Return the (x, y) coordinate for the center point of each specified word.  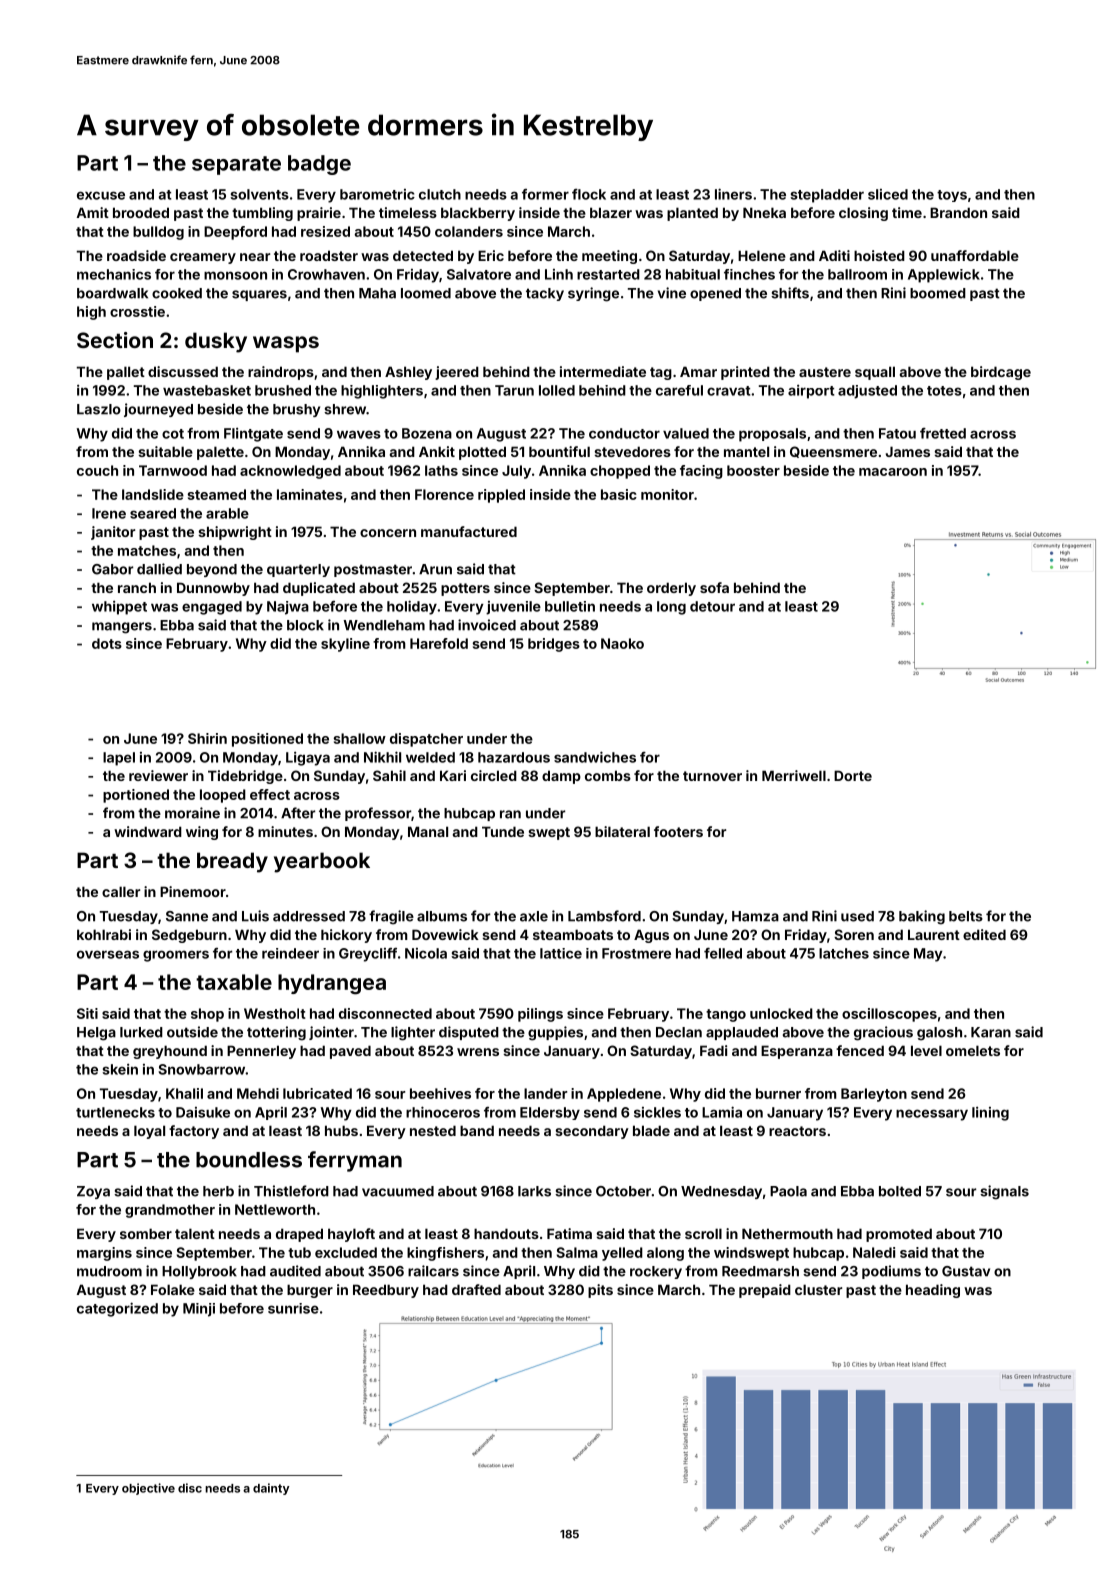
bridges (554, 645)
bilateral (622, 831)
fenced (860, 1050)
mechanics (114, 274)
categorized (117, 1309)
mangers (122, 628)
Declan (679, 1032)
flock (589, 194)
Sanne (187, 916)
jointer (331, 1033)
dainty (271, 1489)
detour (712, 606)
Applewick (944, 276)
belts (966, 916)
